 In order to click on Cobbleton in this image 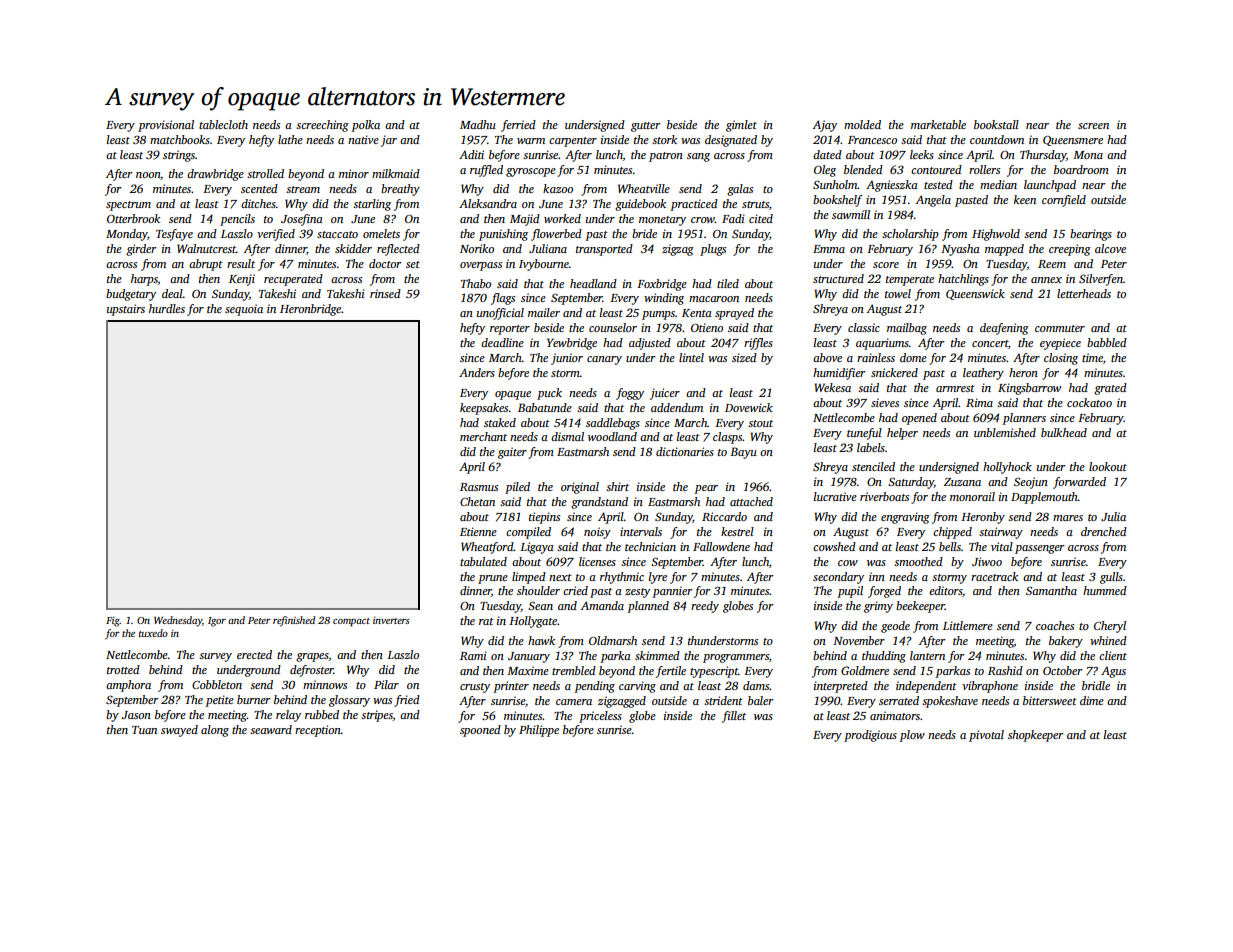, I will do `click(217, 684)`.
